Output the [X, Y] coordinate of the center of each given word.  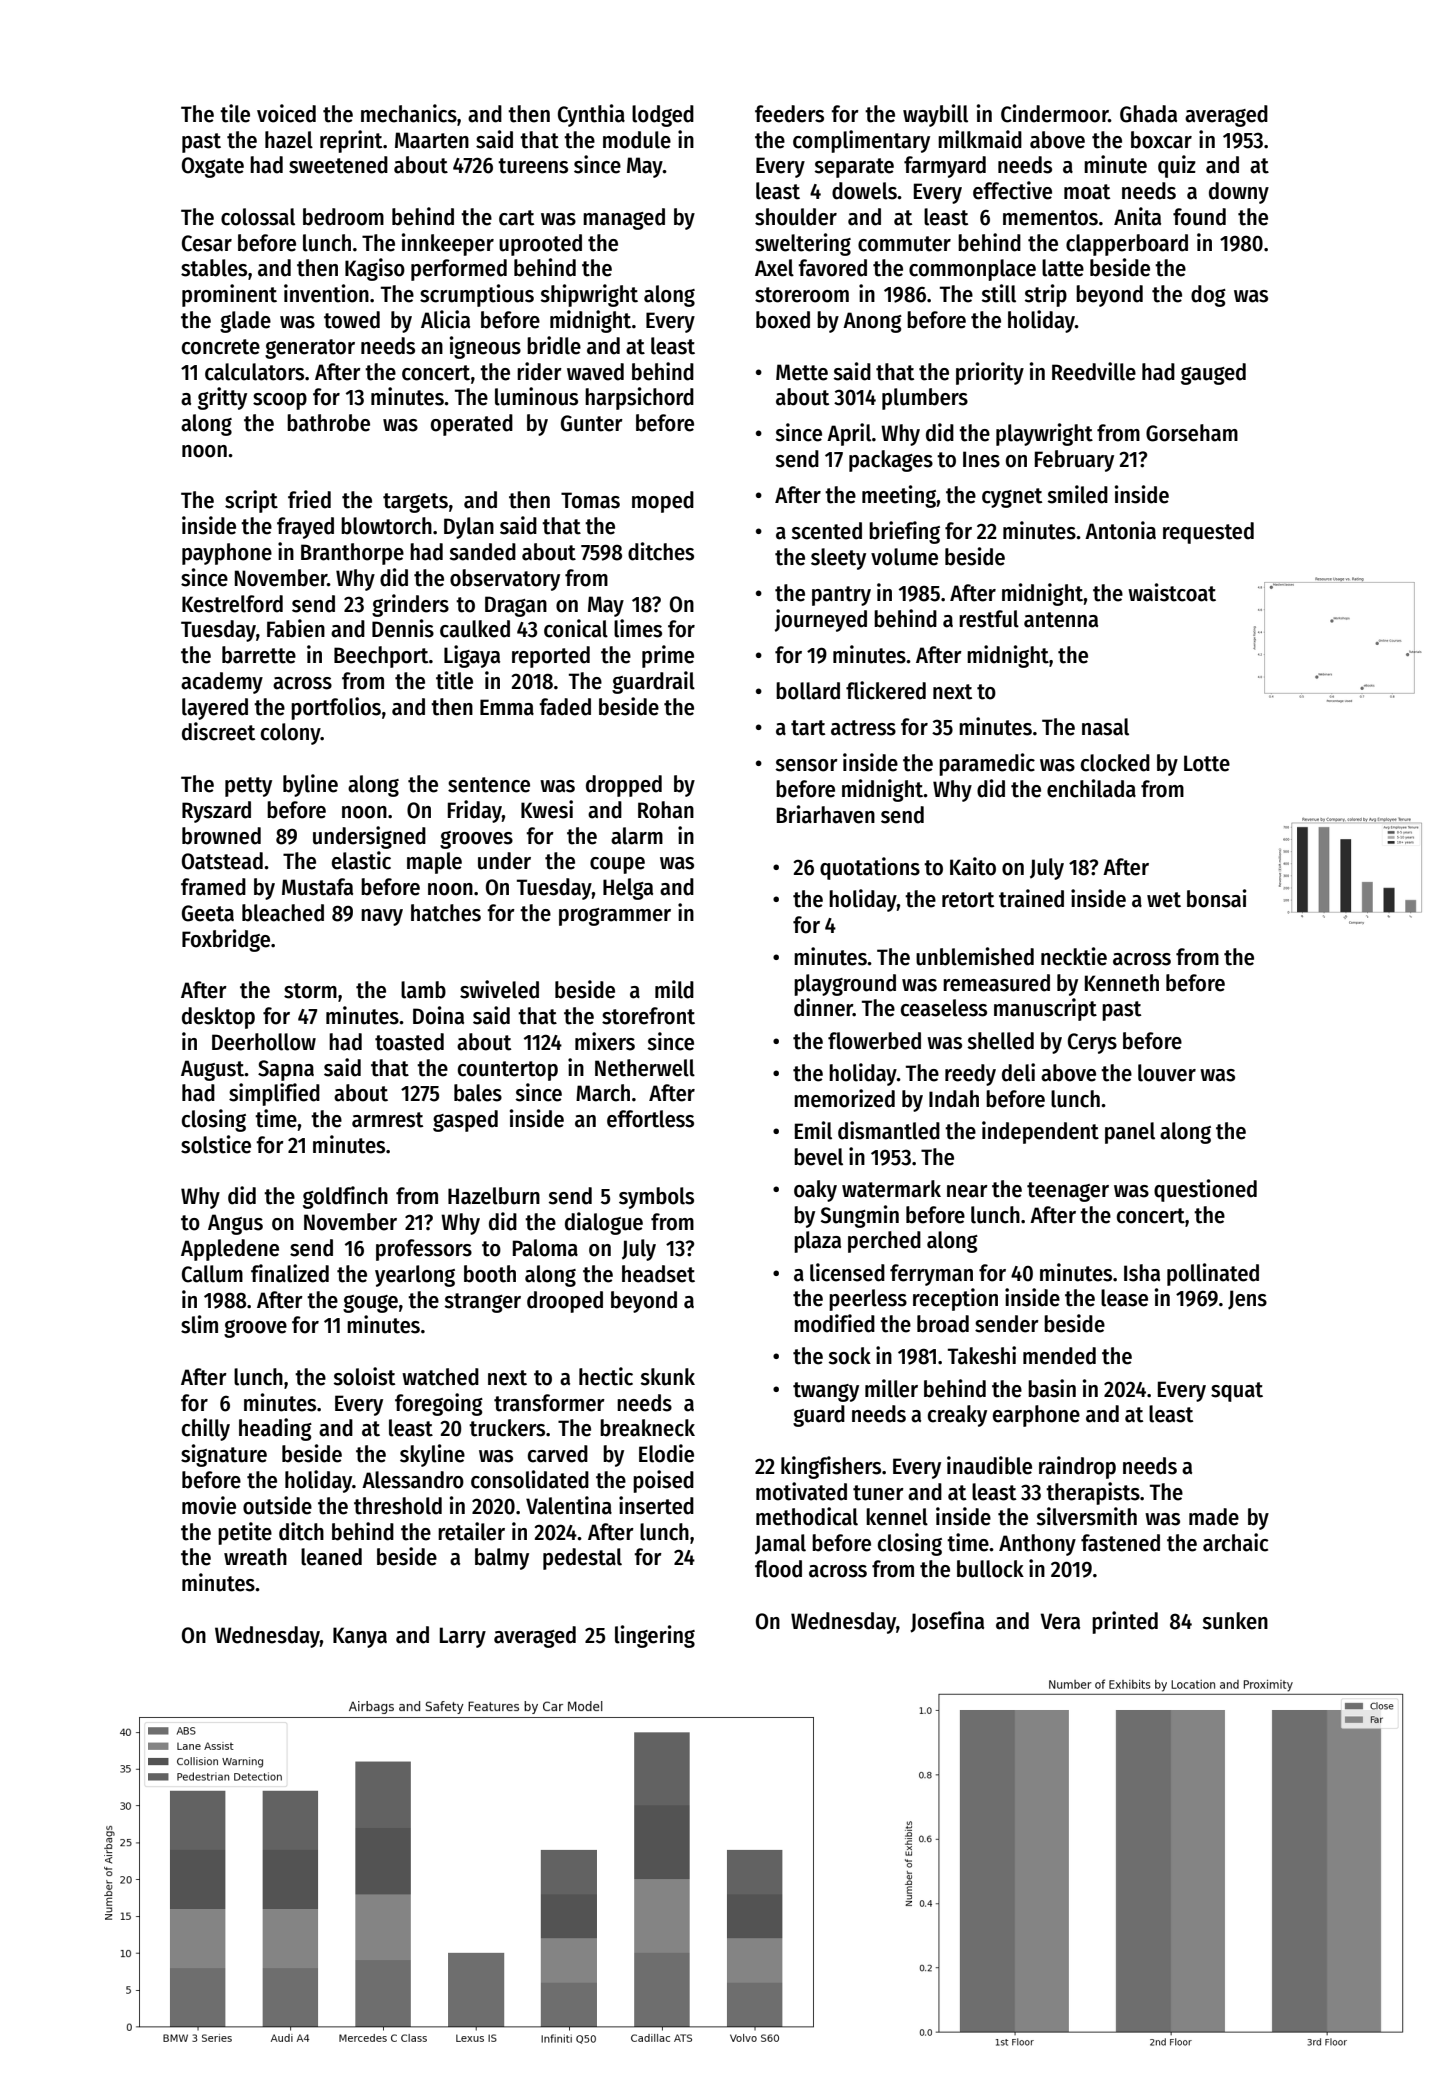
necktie [1074, 956]
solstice [216, 1144]
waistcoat [1172, 592]
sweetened [338, 165]
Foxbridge [226, 940]
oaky [815, 1191]
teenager [1068, 1192]
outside [277, 1505]
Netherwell [645, 1068]
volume [904, 557]
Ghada [1148, 114]
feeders [789, 114]
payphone [227, 554]
